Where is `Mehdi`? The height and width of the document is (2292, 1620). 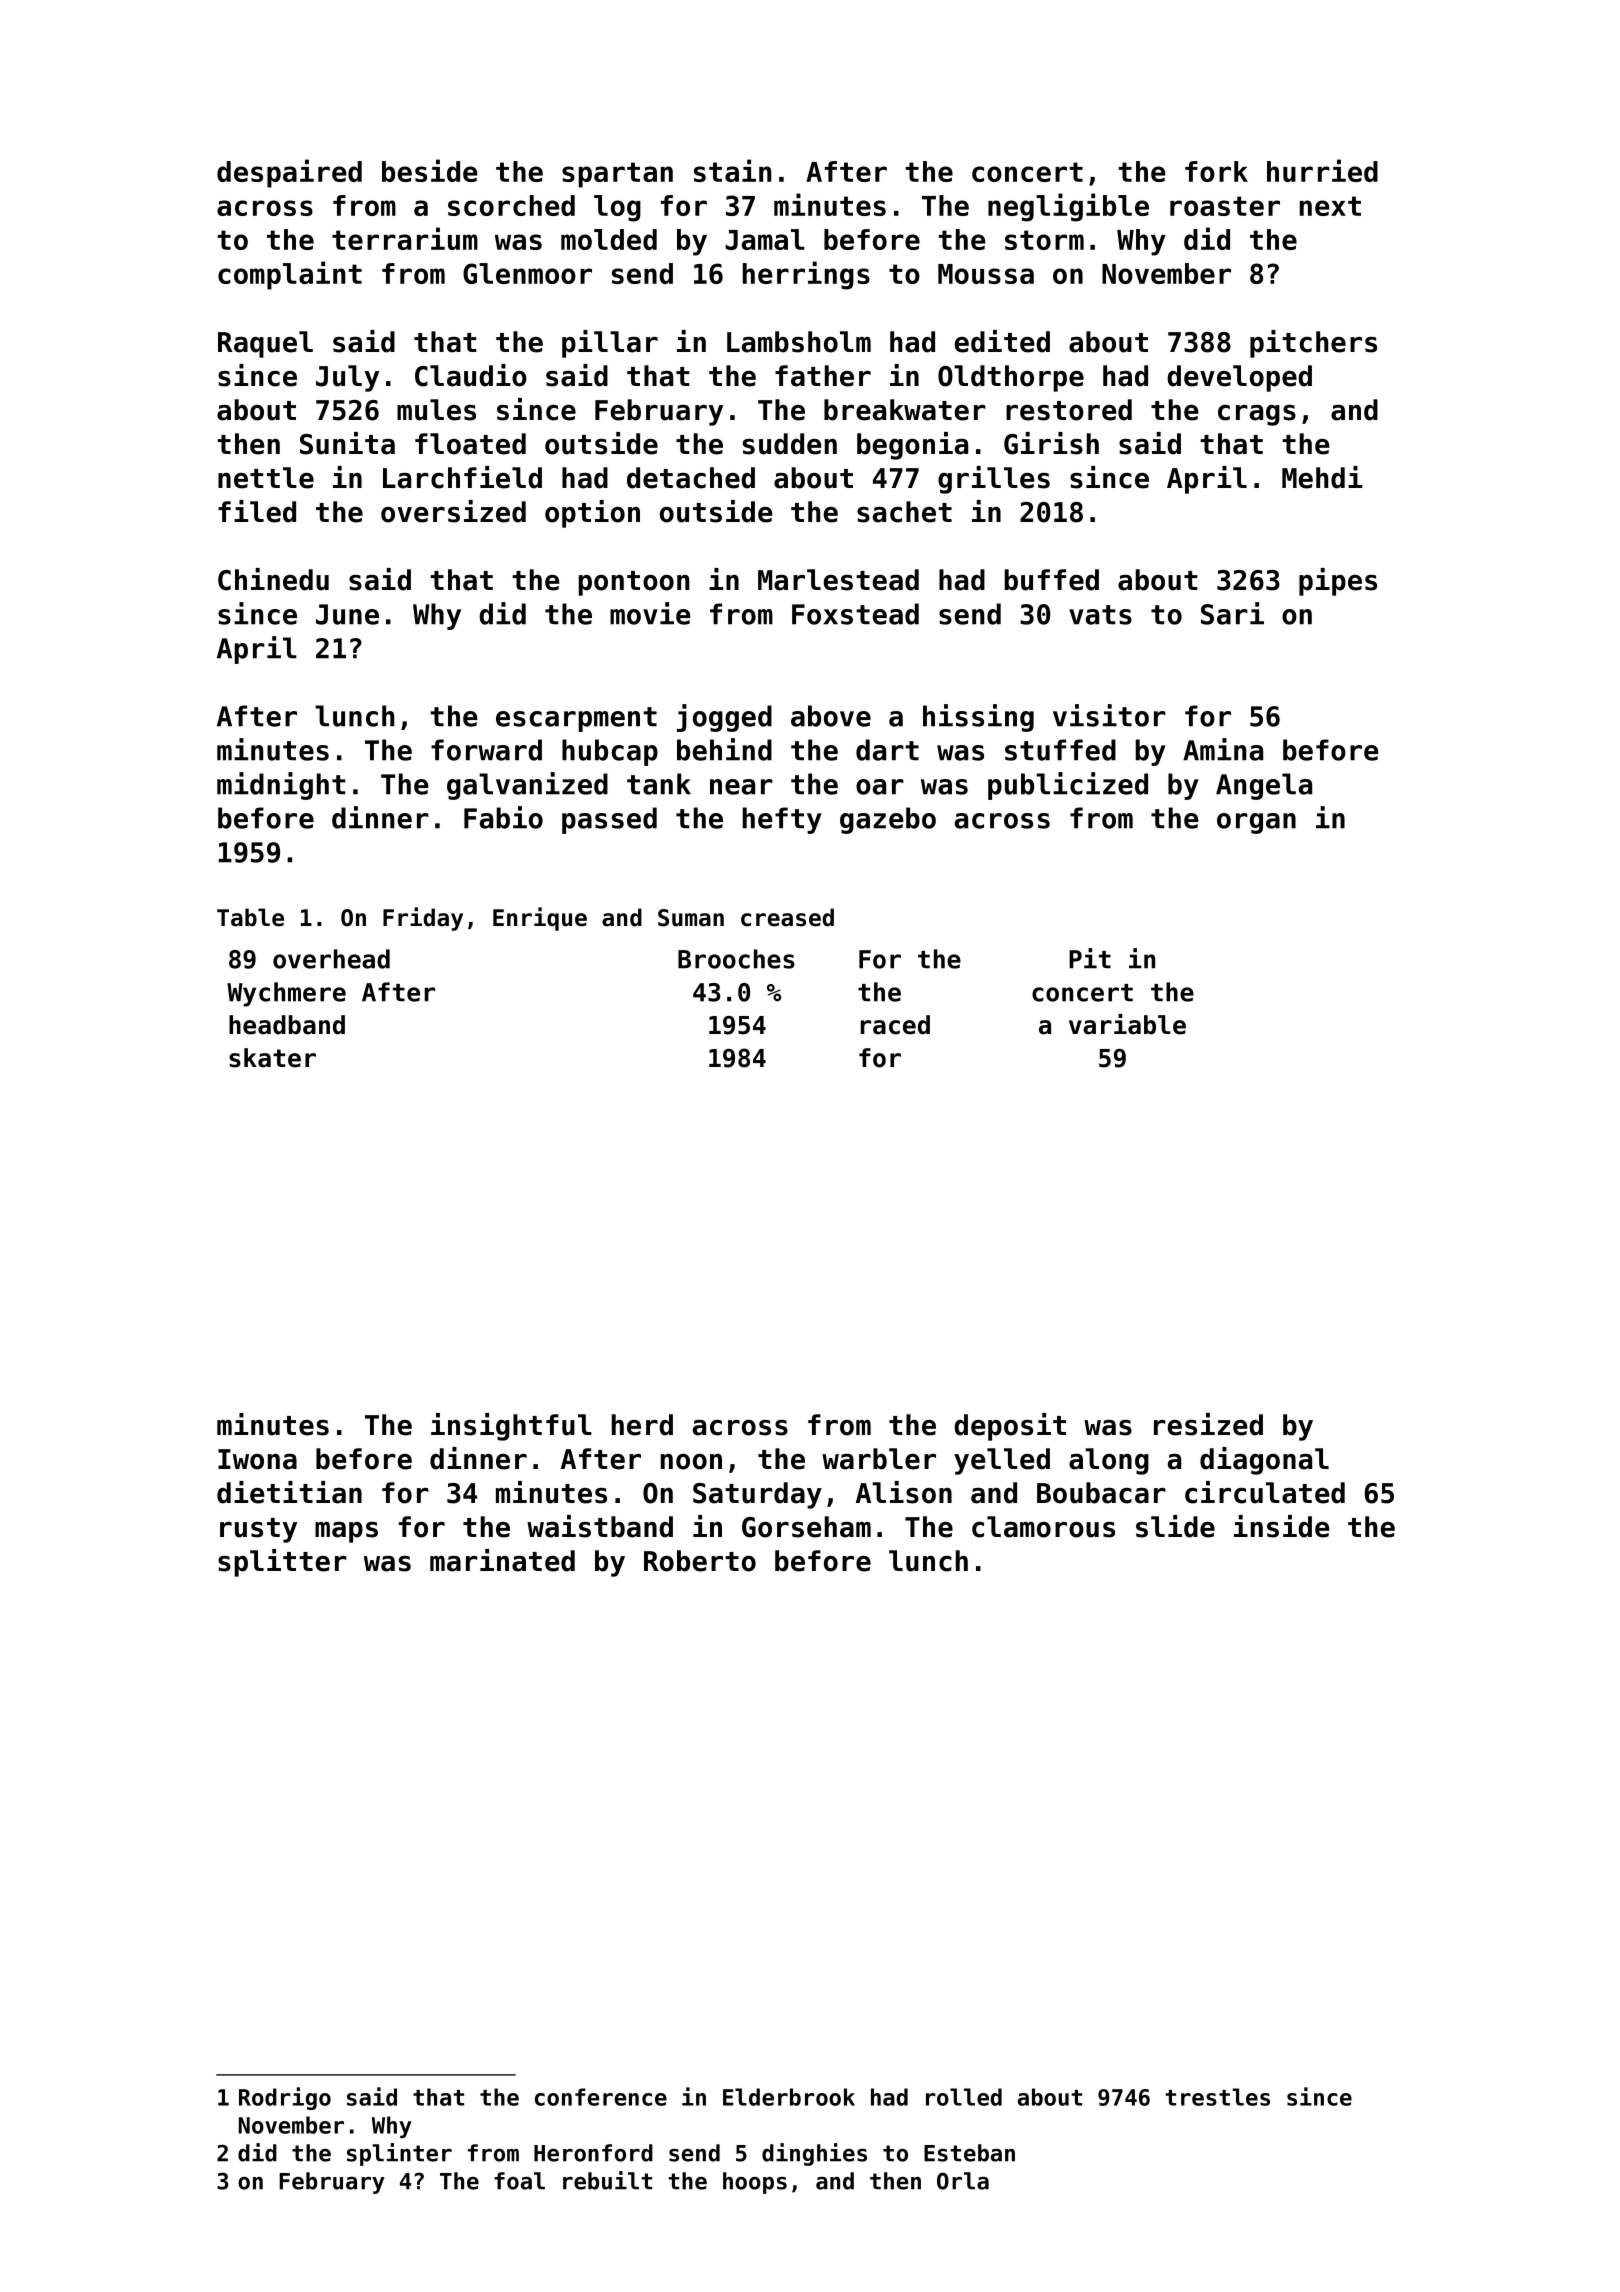 Mehdi is located at coordinates (1322, 477).
